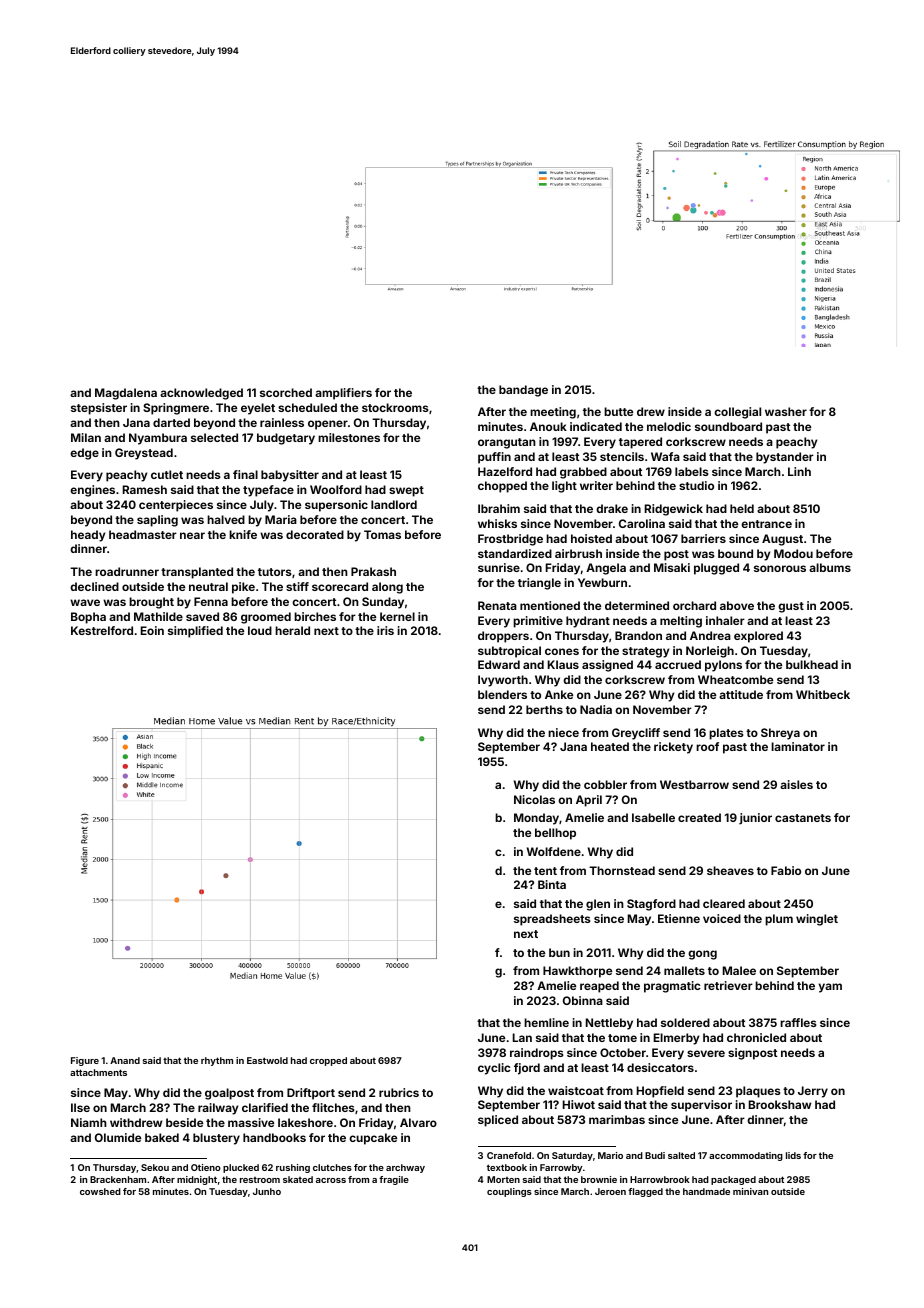 This page has height=1308, width=924. I want to click on simplified, so click(195, 632).
